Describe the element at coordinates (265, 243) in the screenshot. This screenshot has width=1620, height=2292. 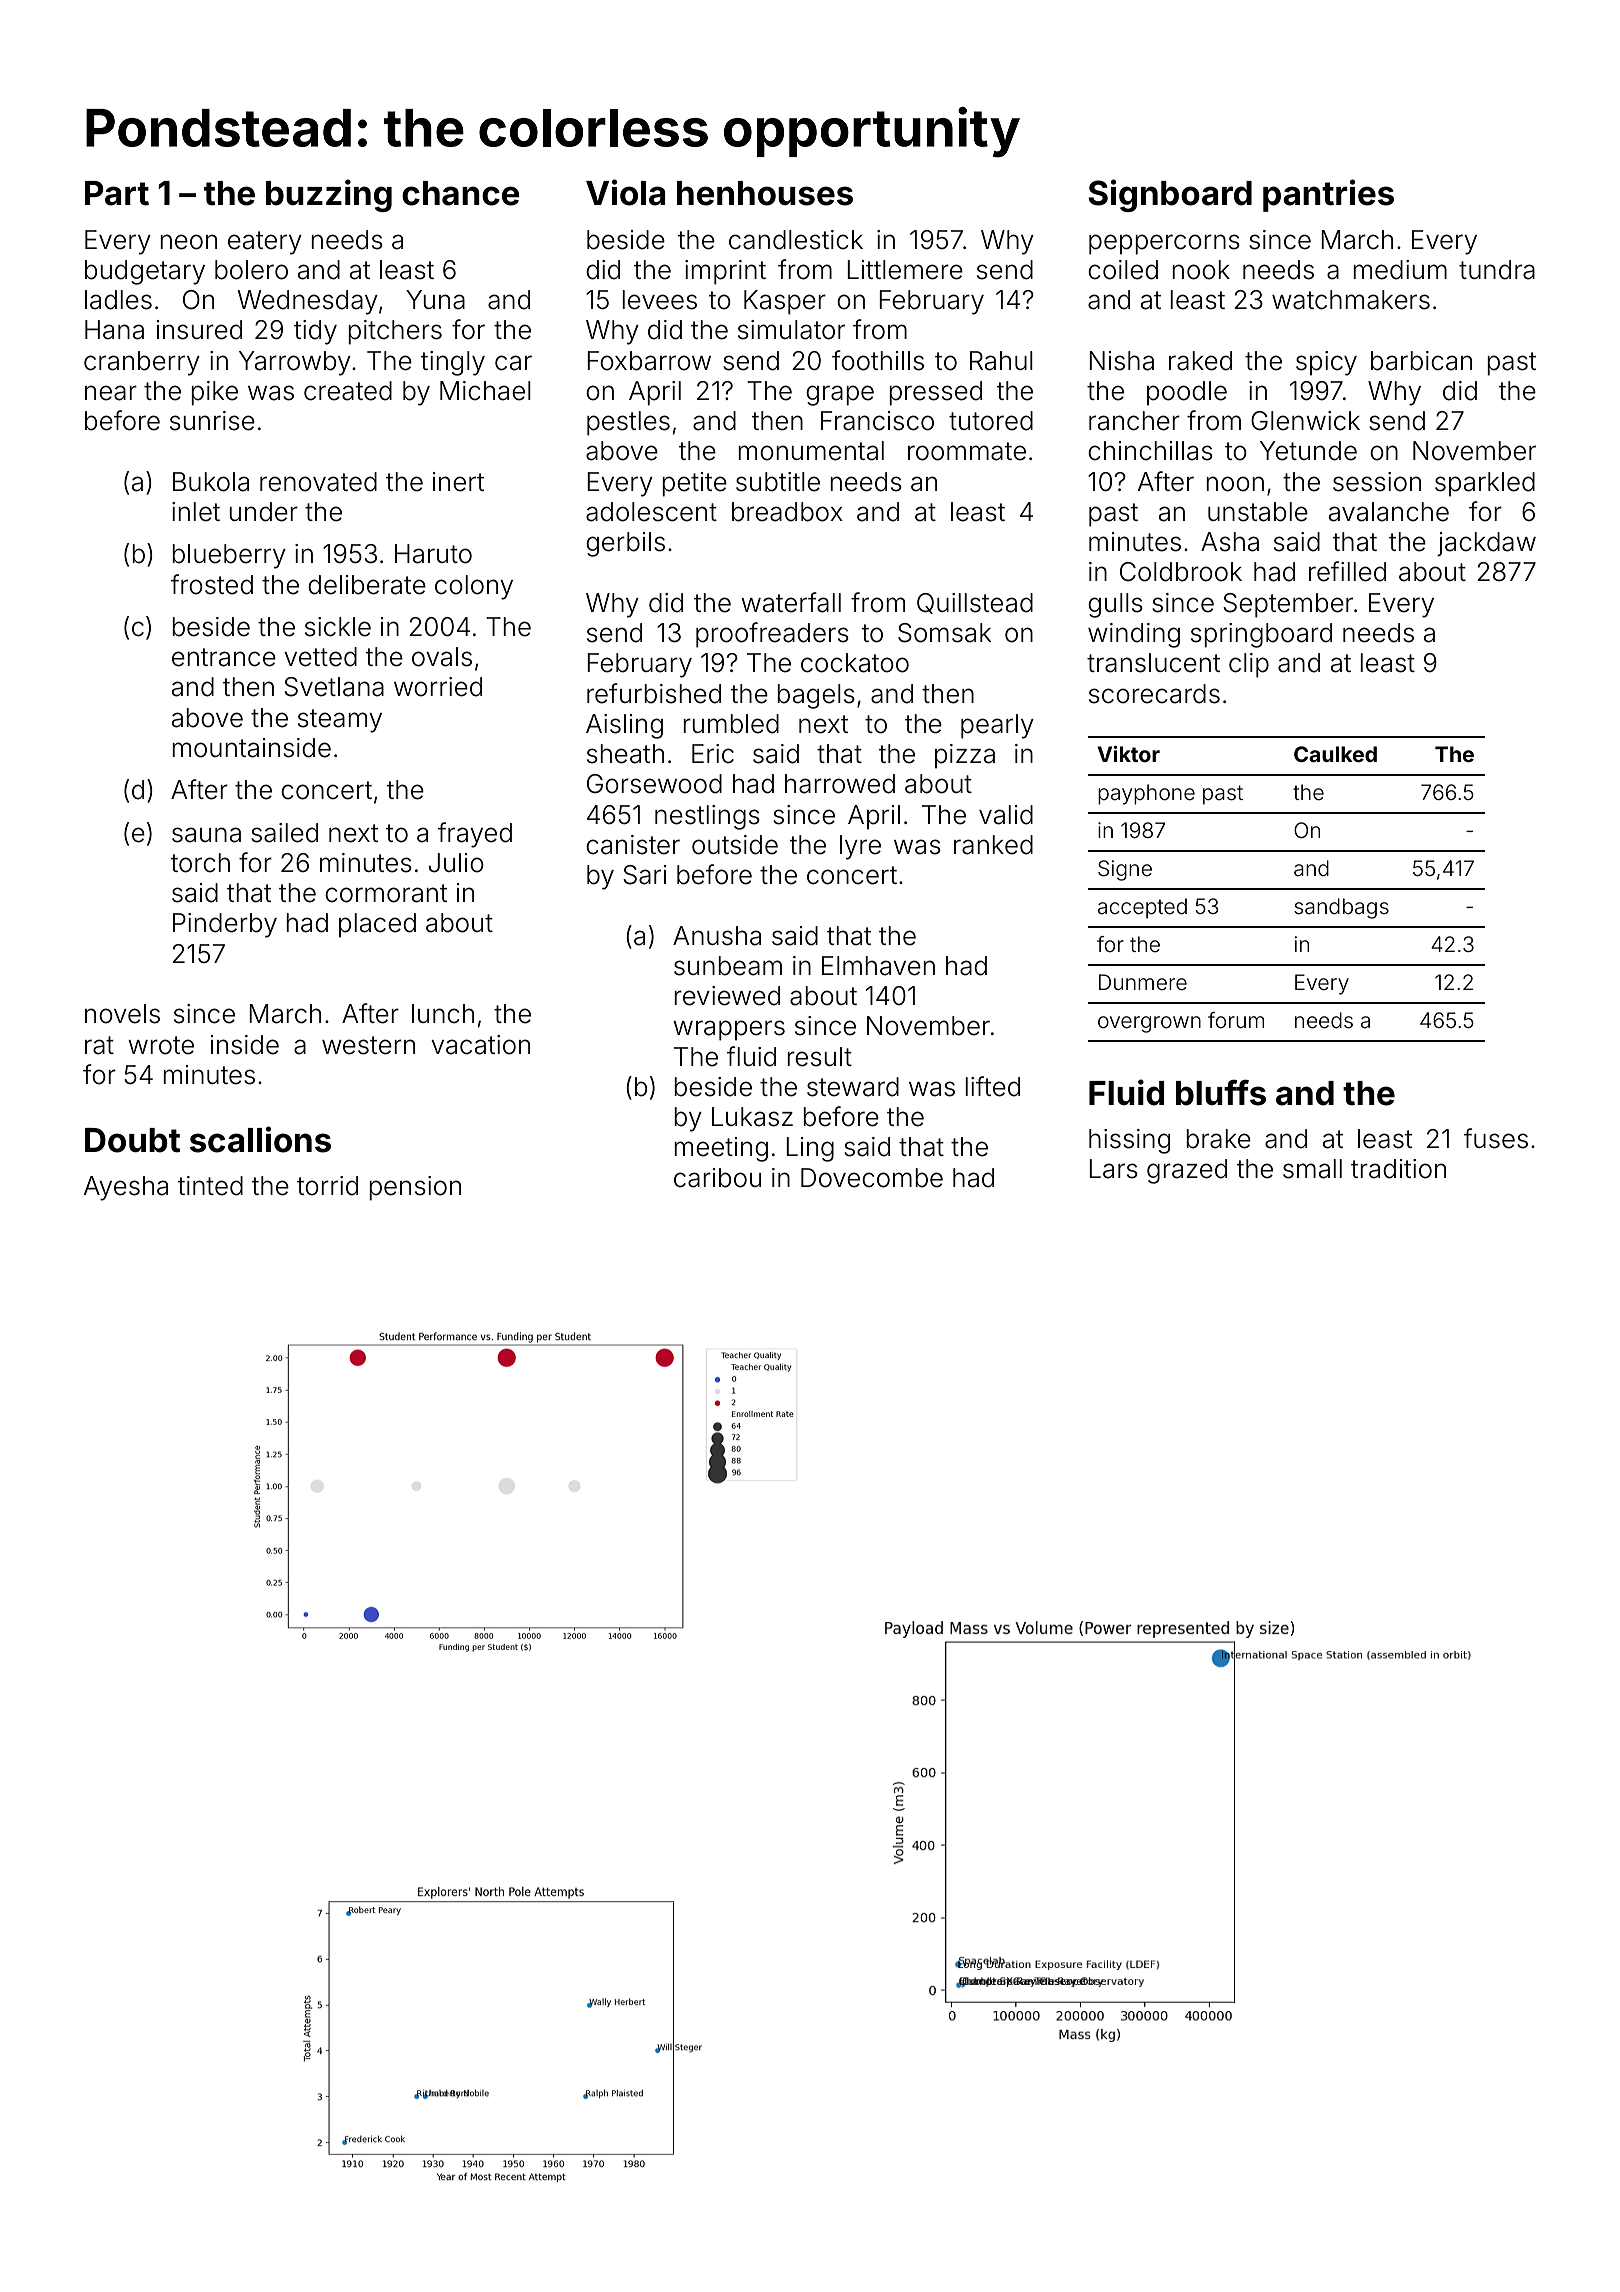
I see `eatery` at that location.
